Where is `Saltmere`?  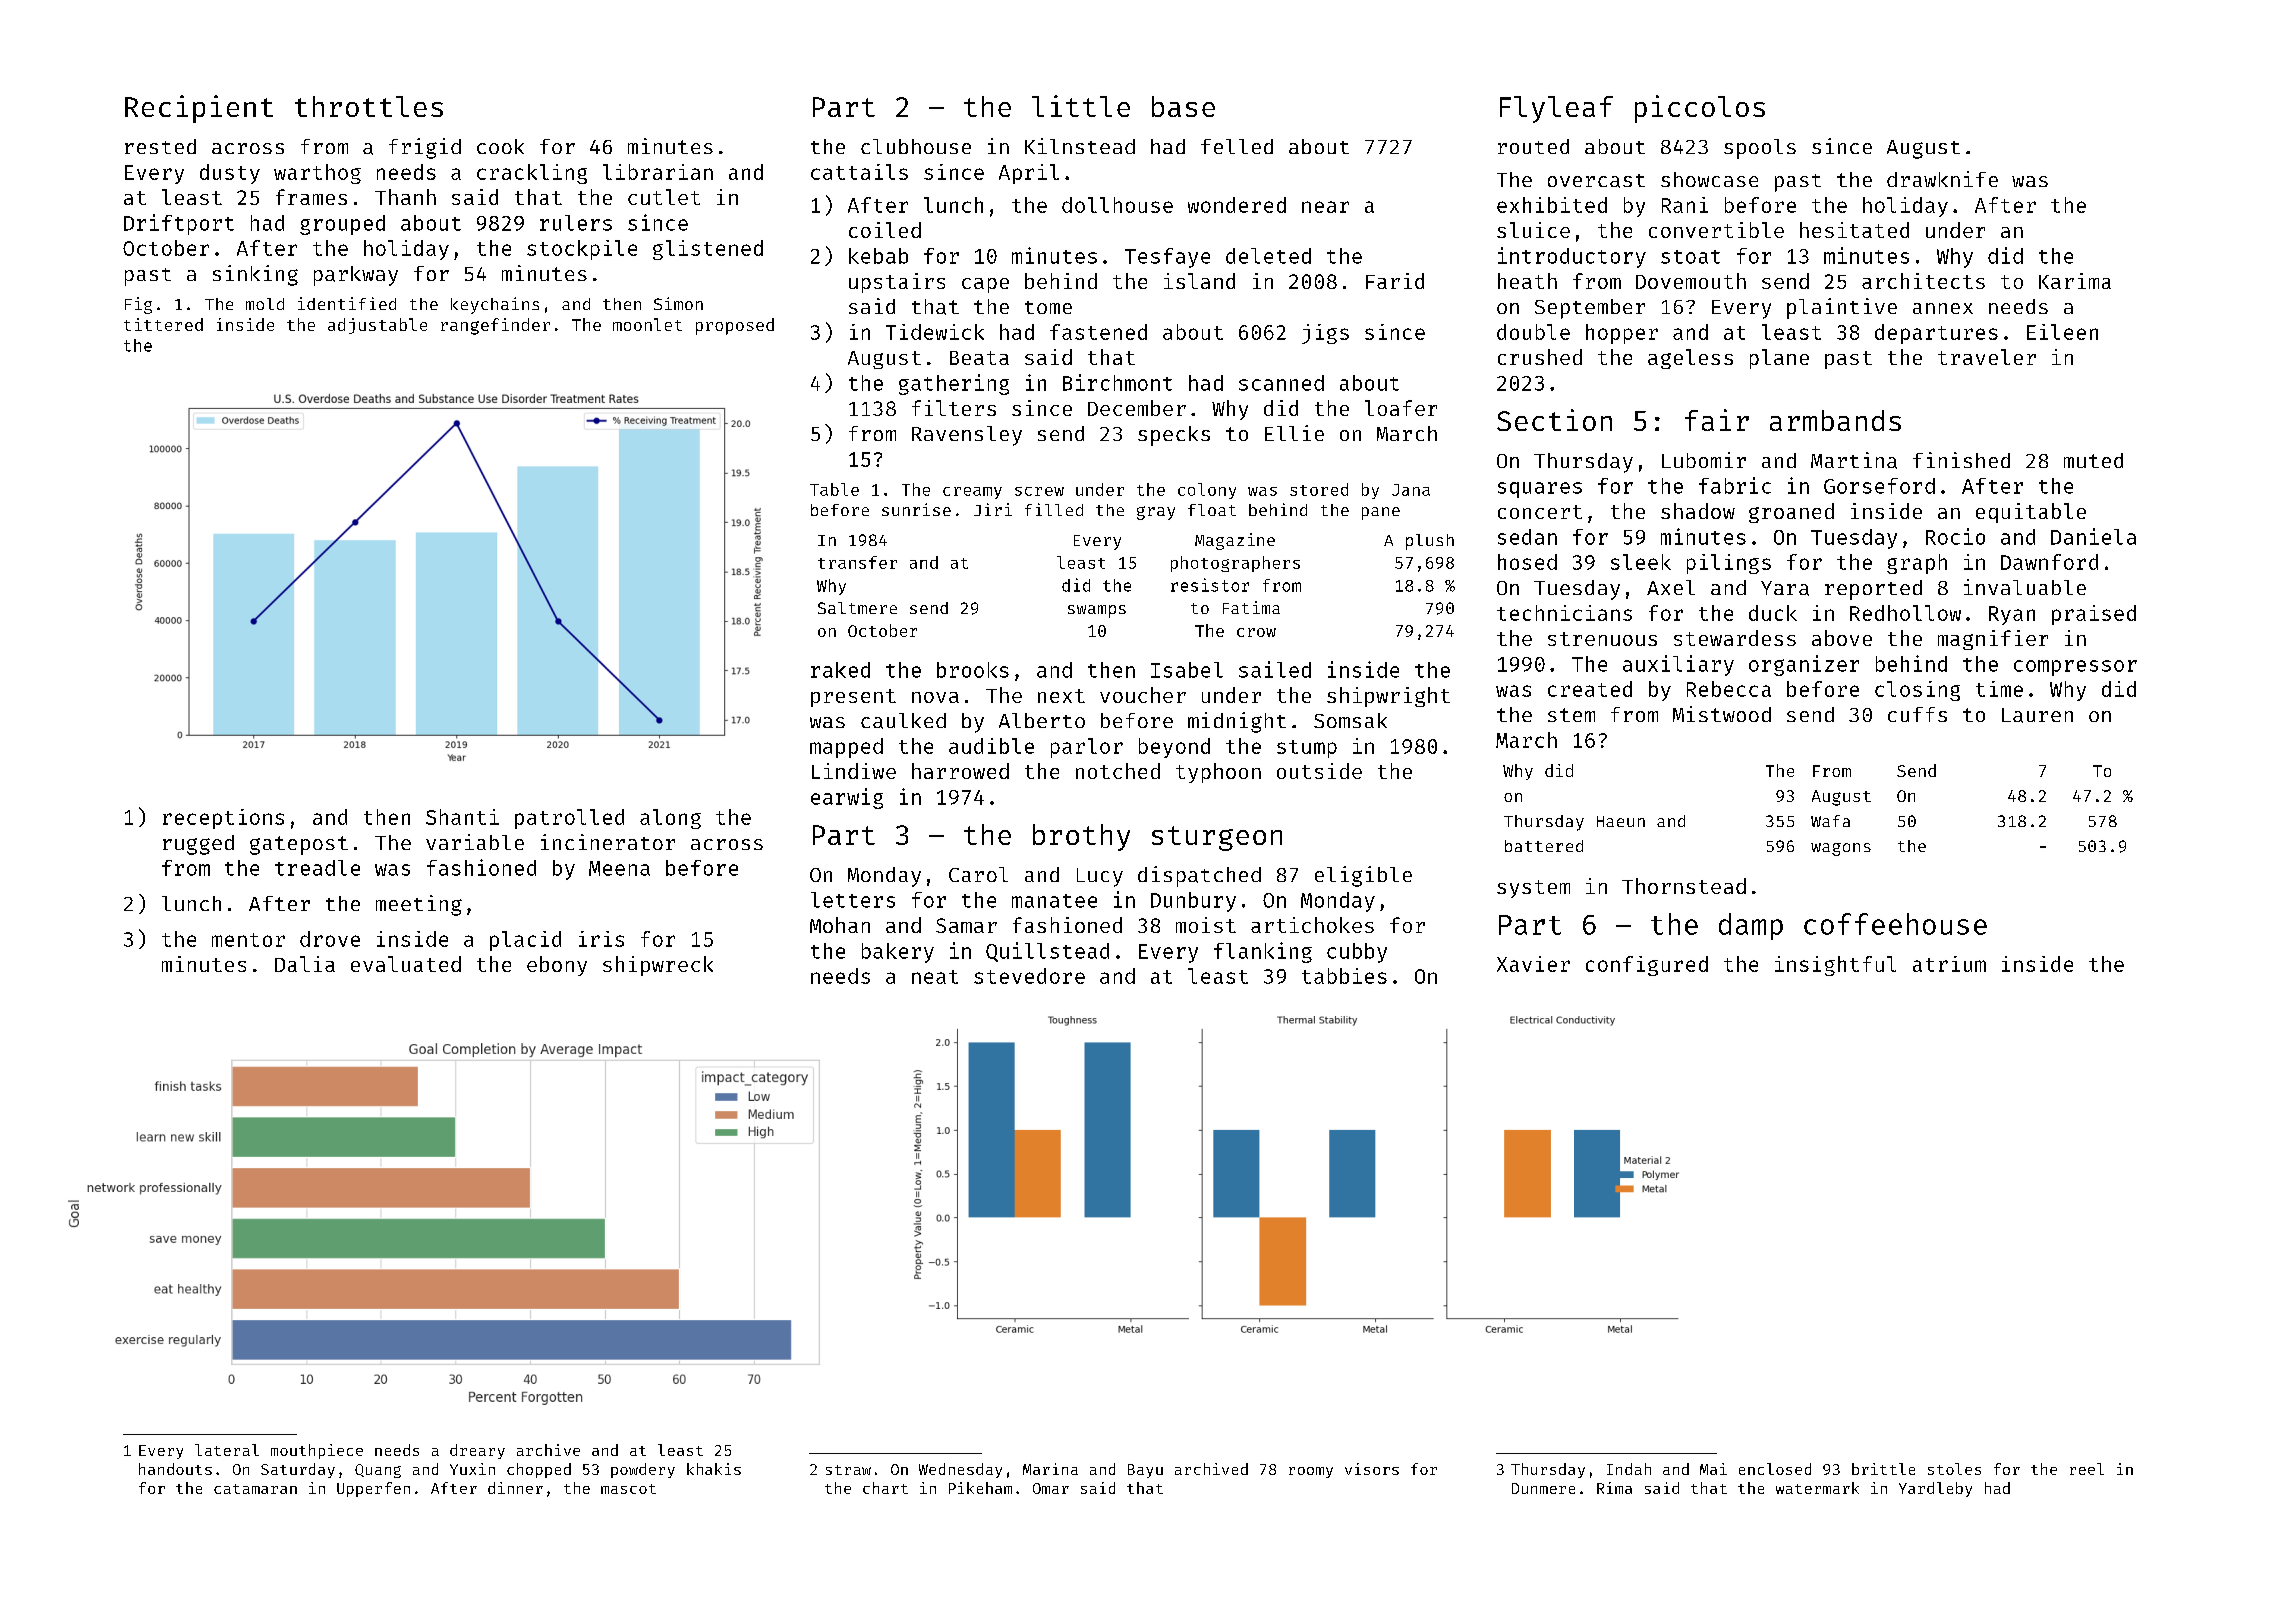 Saltmere is located at coordinates (857, 608).
